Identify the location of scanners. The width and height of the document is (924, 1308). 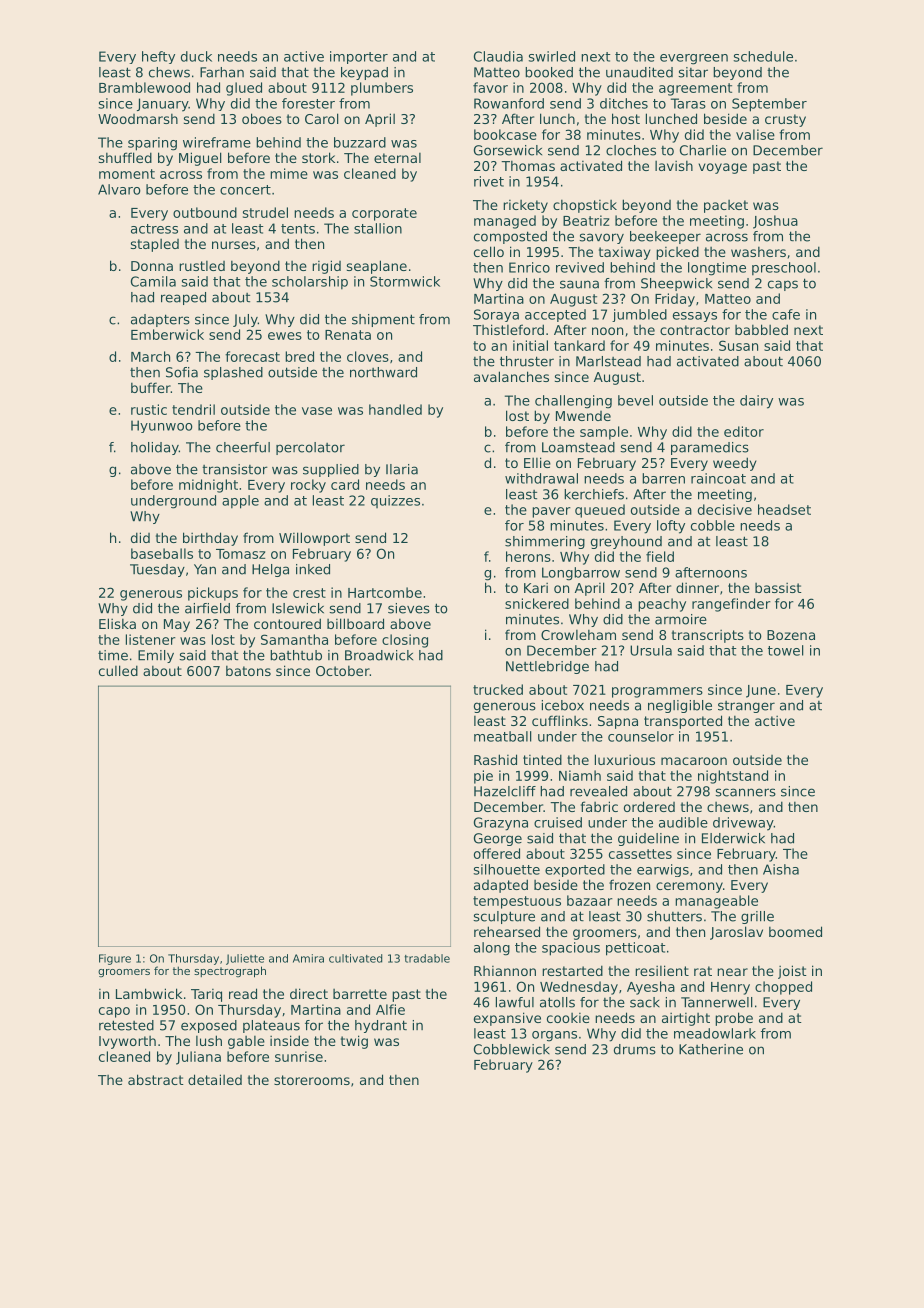
(745, 792).
